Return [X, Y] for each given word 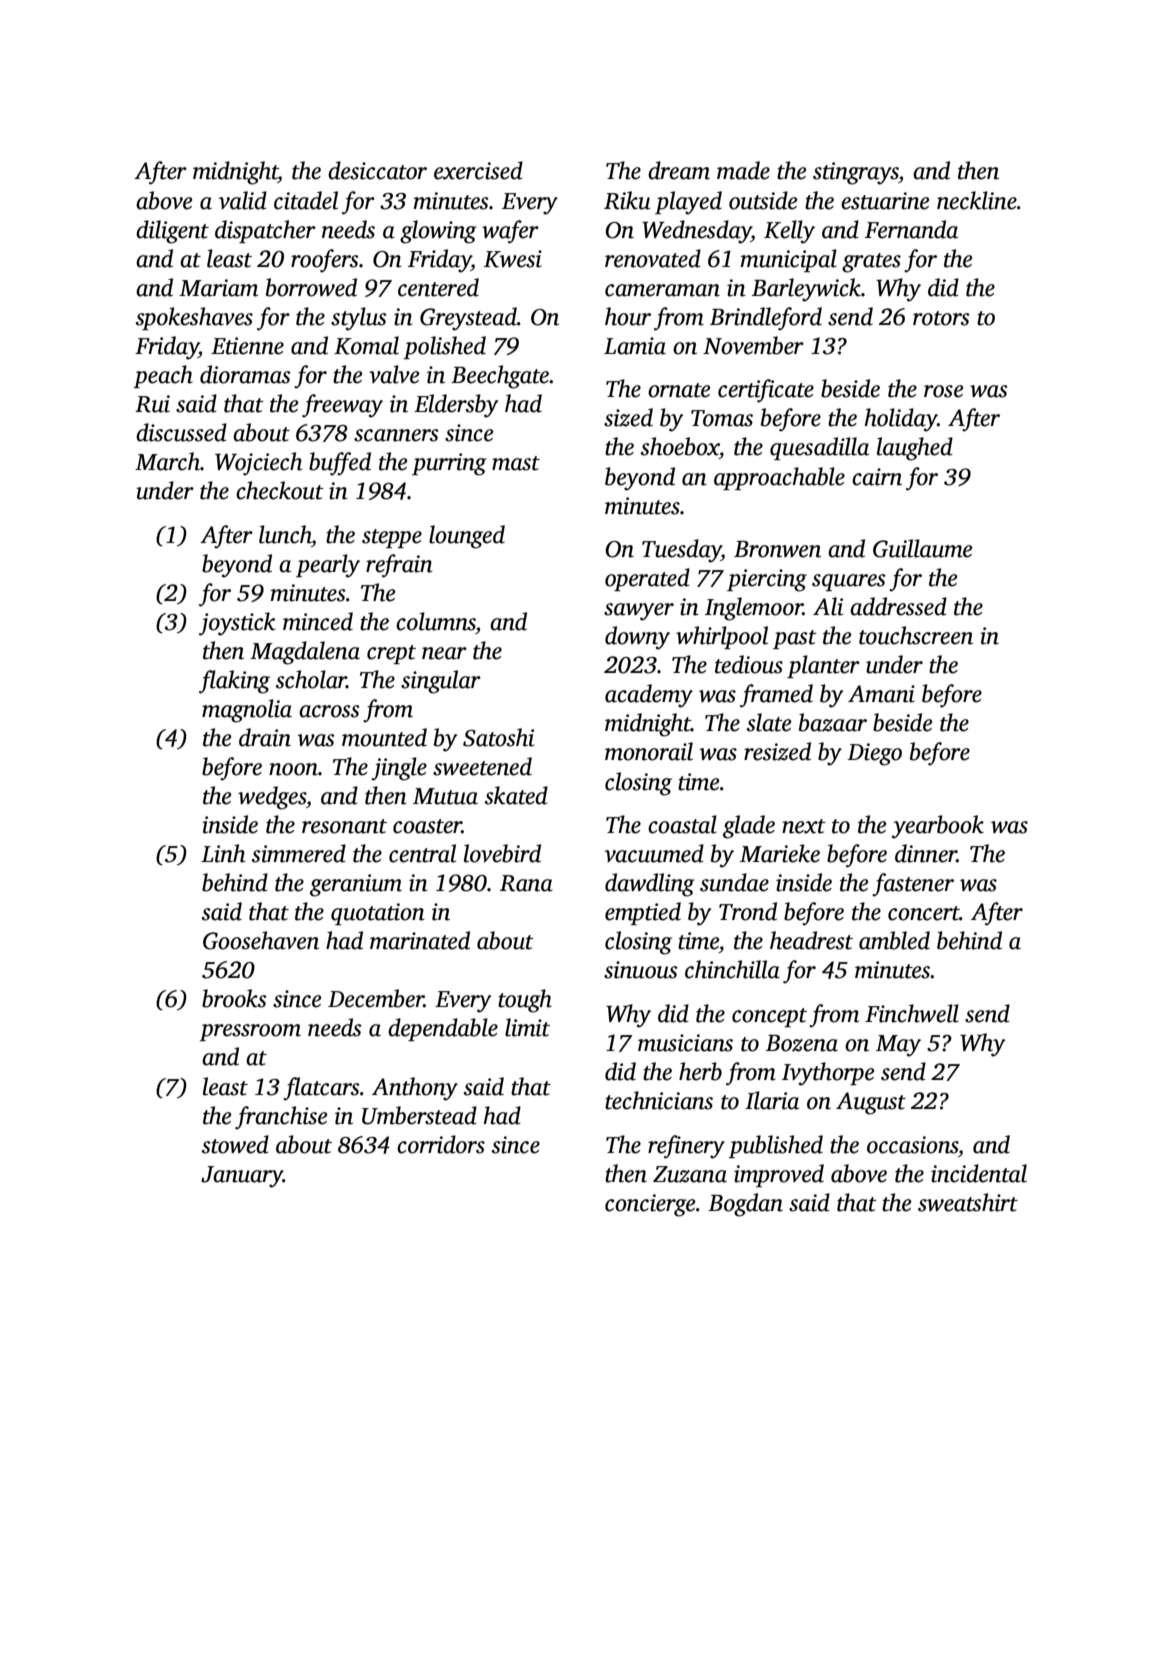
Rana [526, 883]
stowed [235, 1144]
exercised [478, 170]
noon [293, 769]
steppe [392, 538]
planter [823, 666]
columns [436, 621]
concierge [650, 1205]
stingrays [856, 173]
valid [243, 200]
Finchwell [912, 1013]
